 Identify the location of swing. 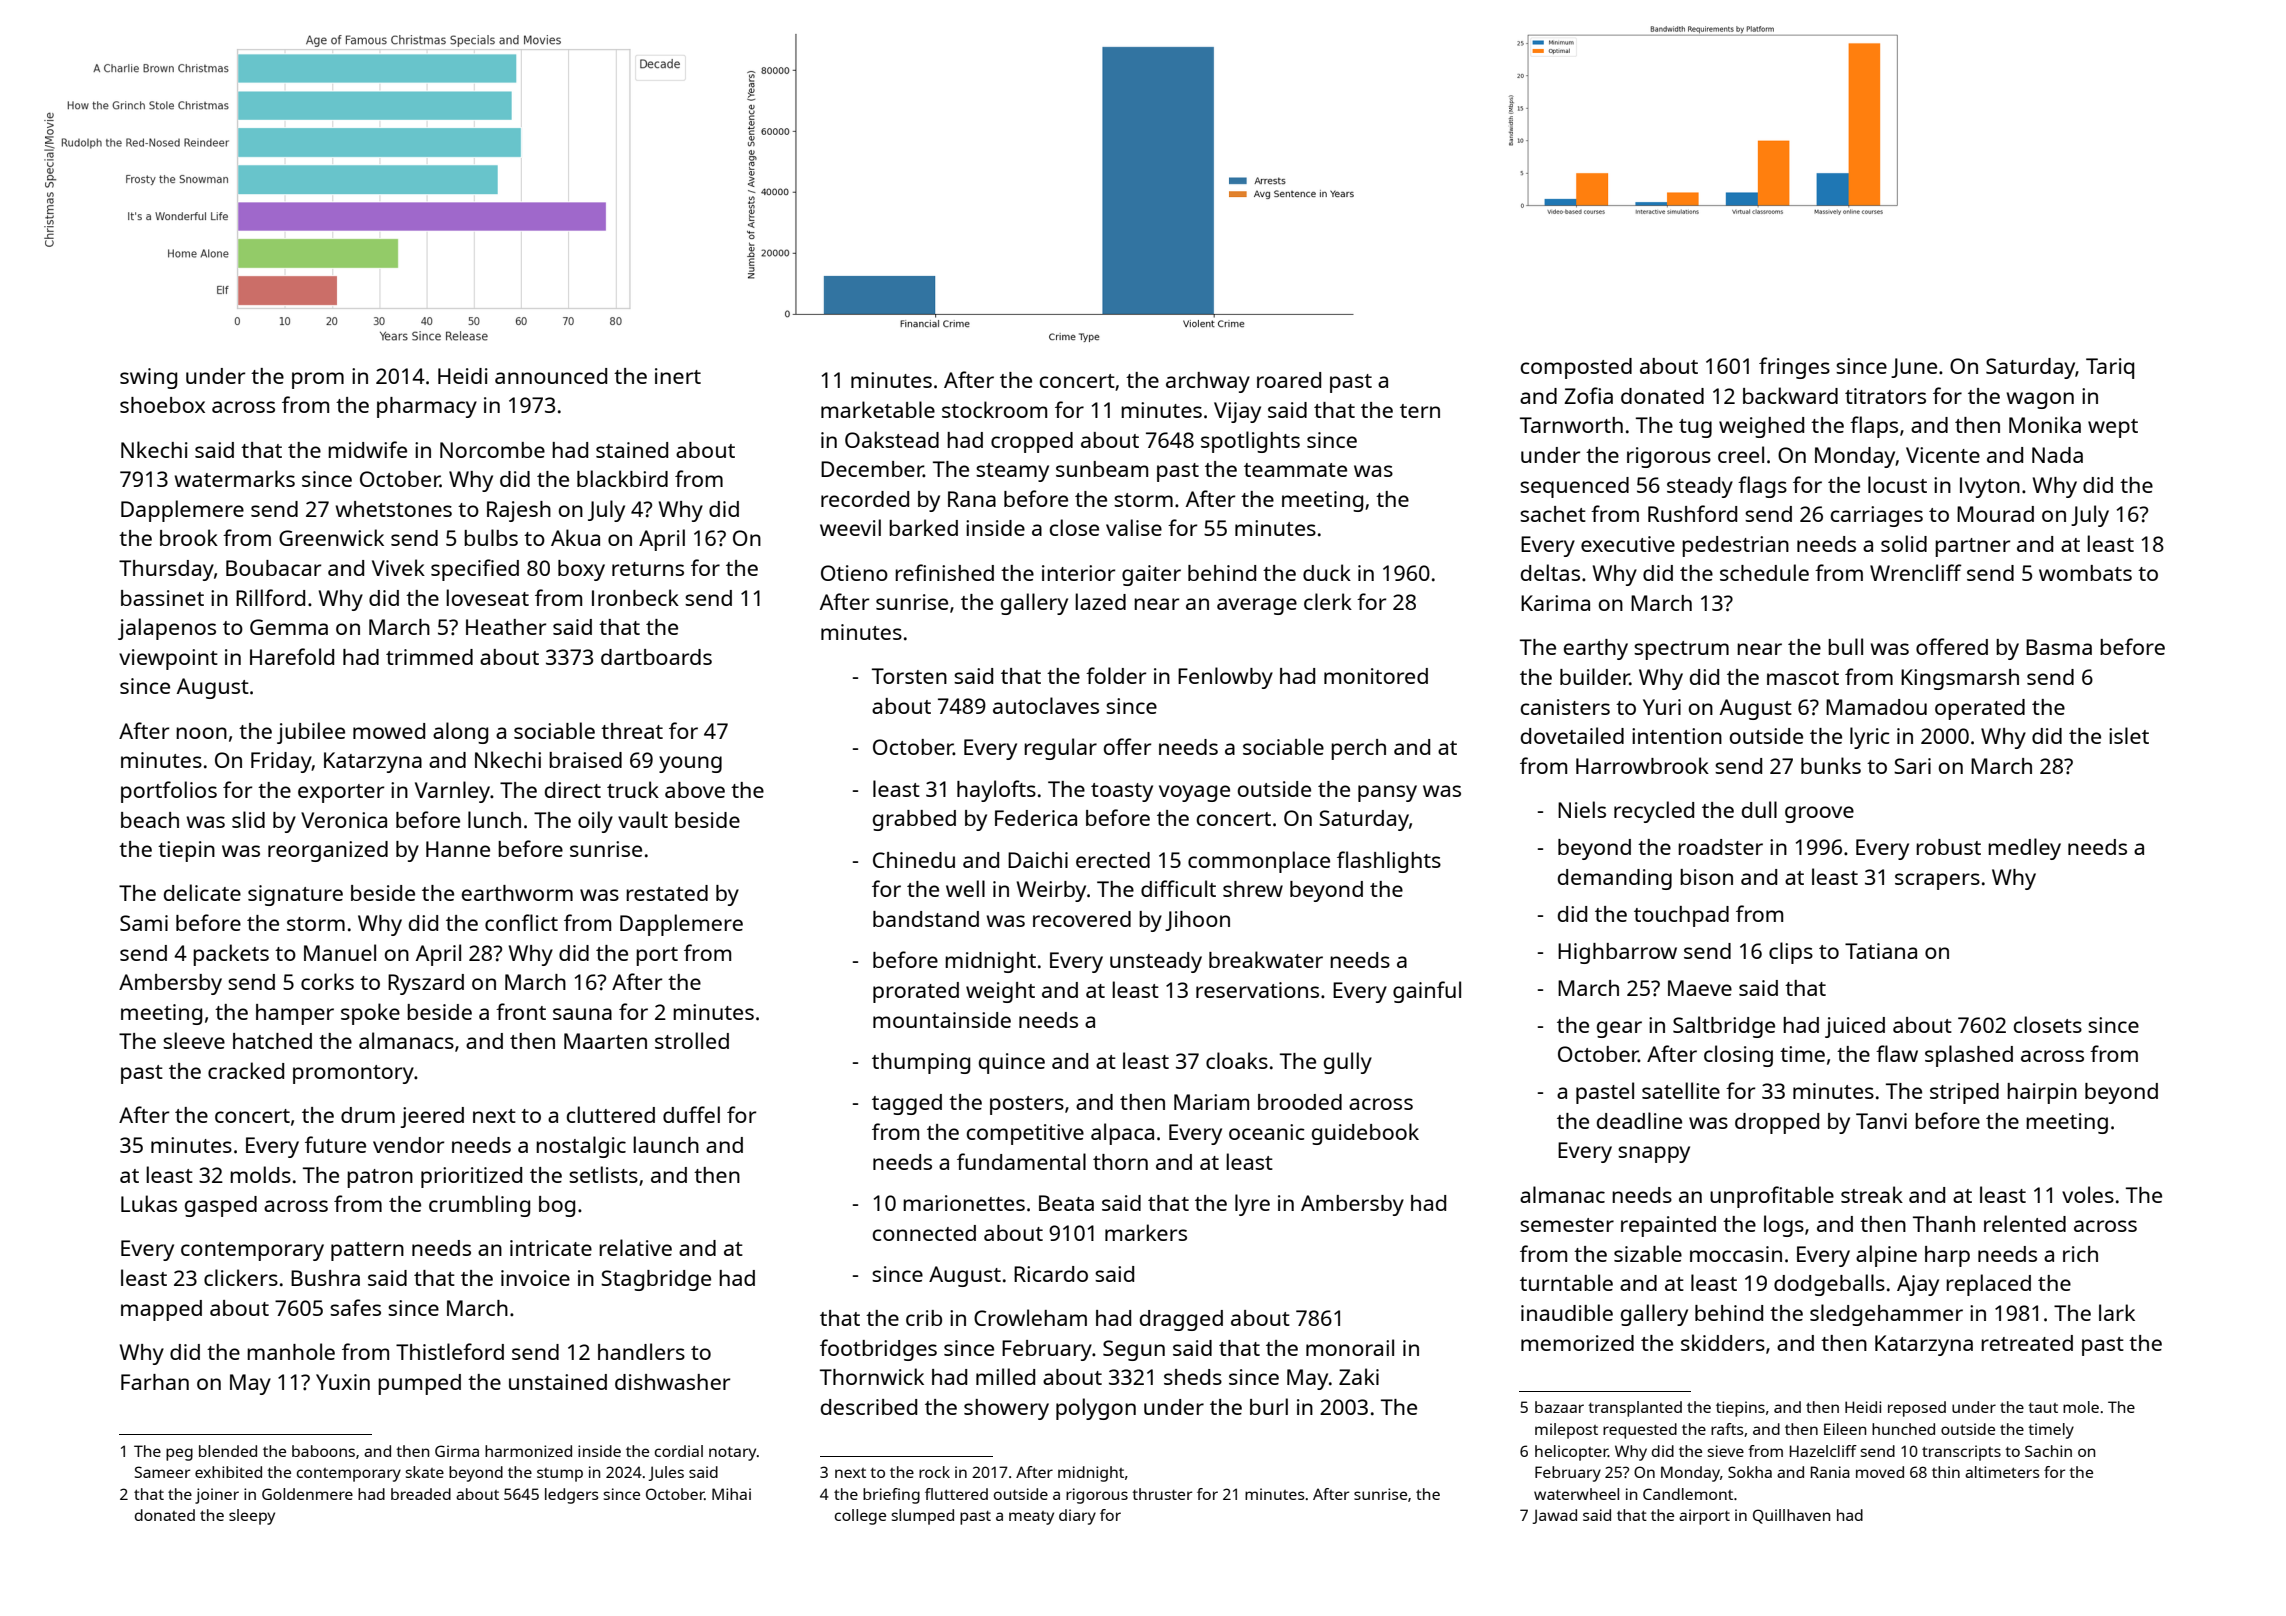
(148, 378).
